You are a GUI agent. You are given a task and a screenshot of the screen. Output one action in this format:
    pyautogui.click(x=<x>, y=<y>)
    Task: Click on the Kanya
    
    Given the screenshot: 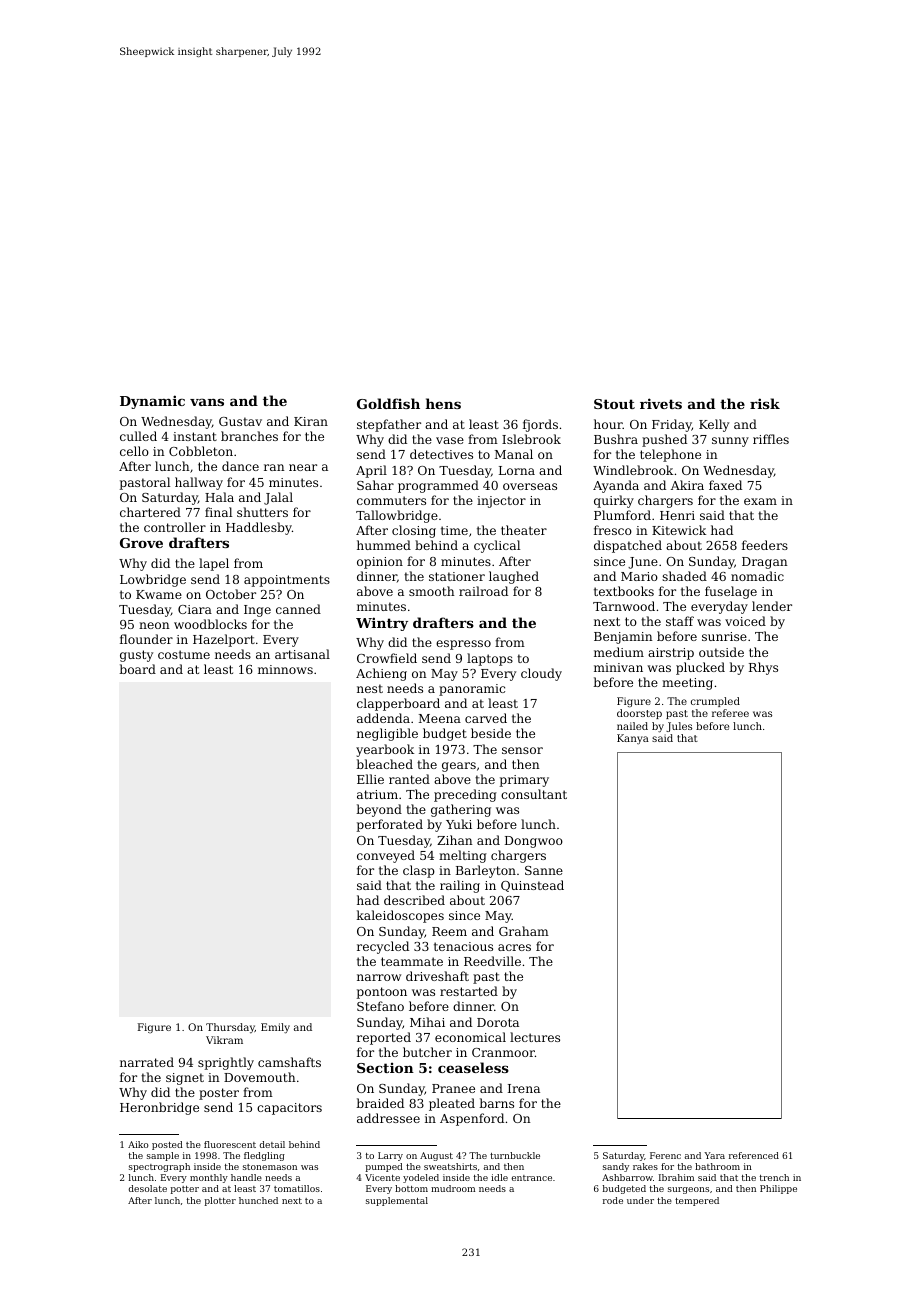 What is the action you would take?
    pyautogui.click(x=633, y=739)
